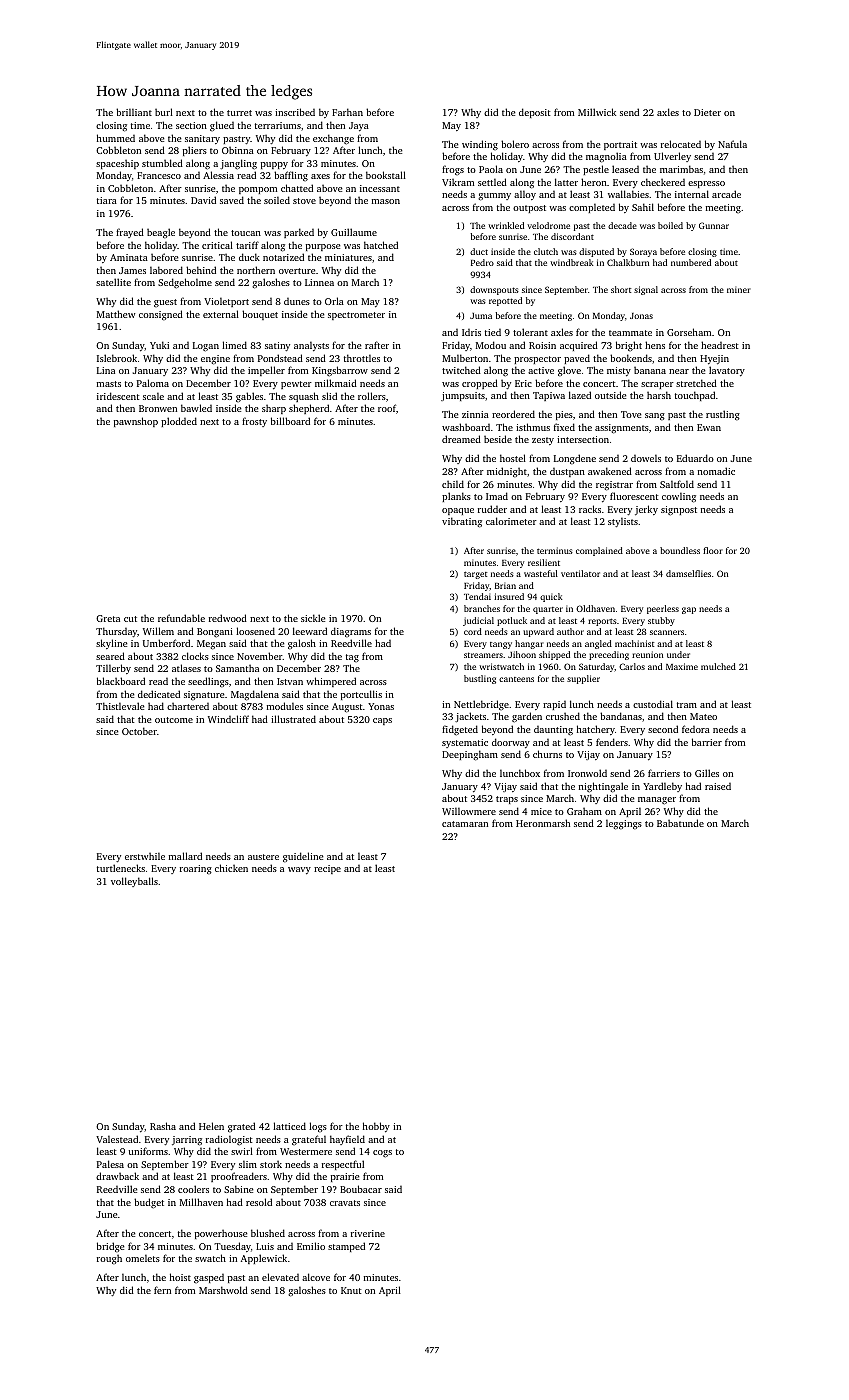 This page has height=1400, width=849. What do you see at coordinates (231, 868) in the page?
I see `chicken` at bounding box center [231, 868].
